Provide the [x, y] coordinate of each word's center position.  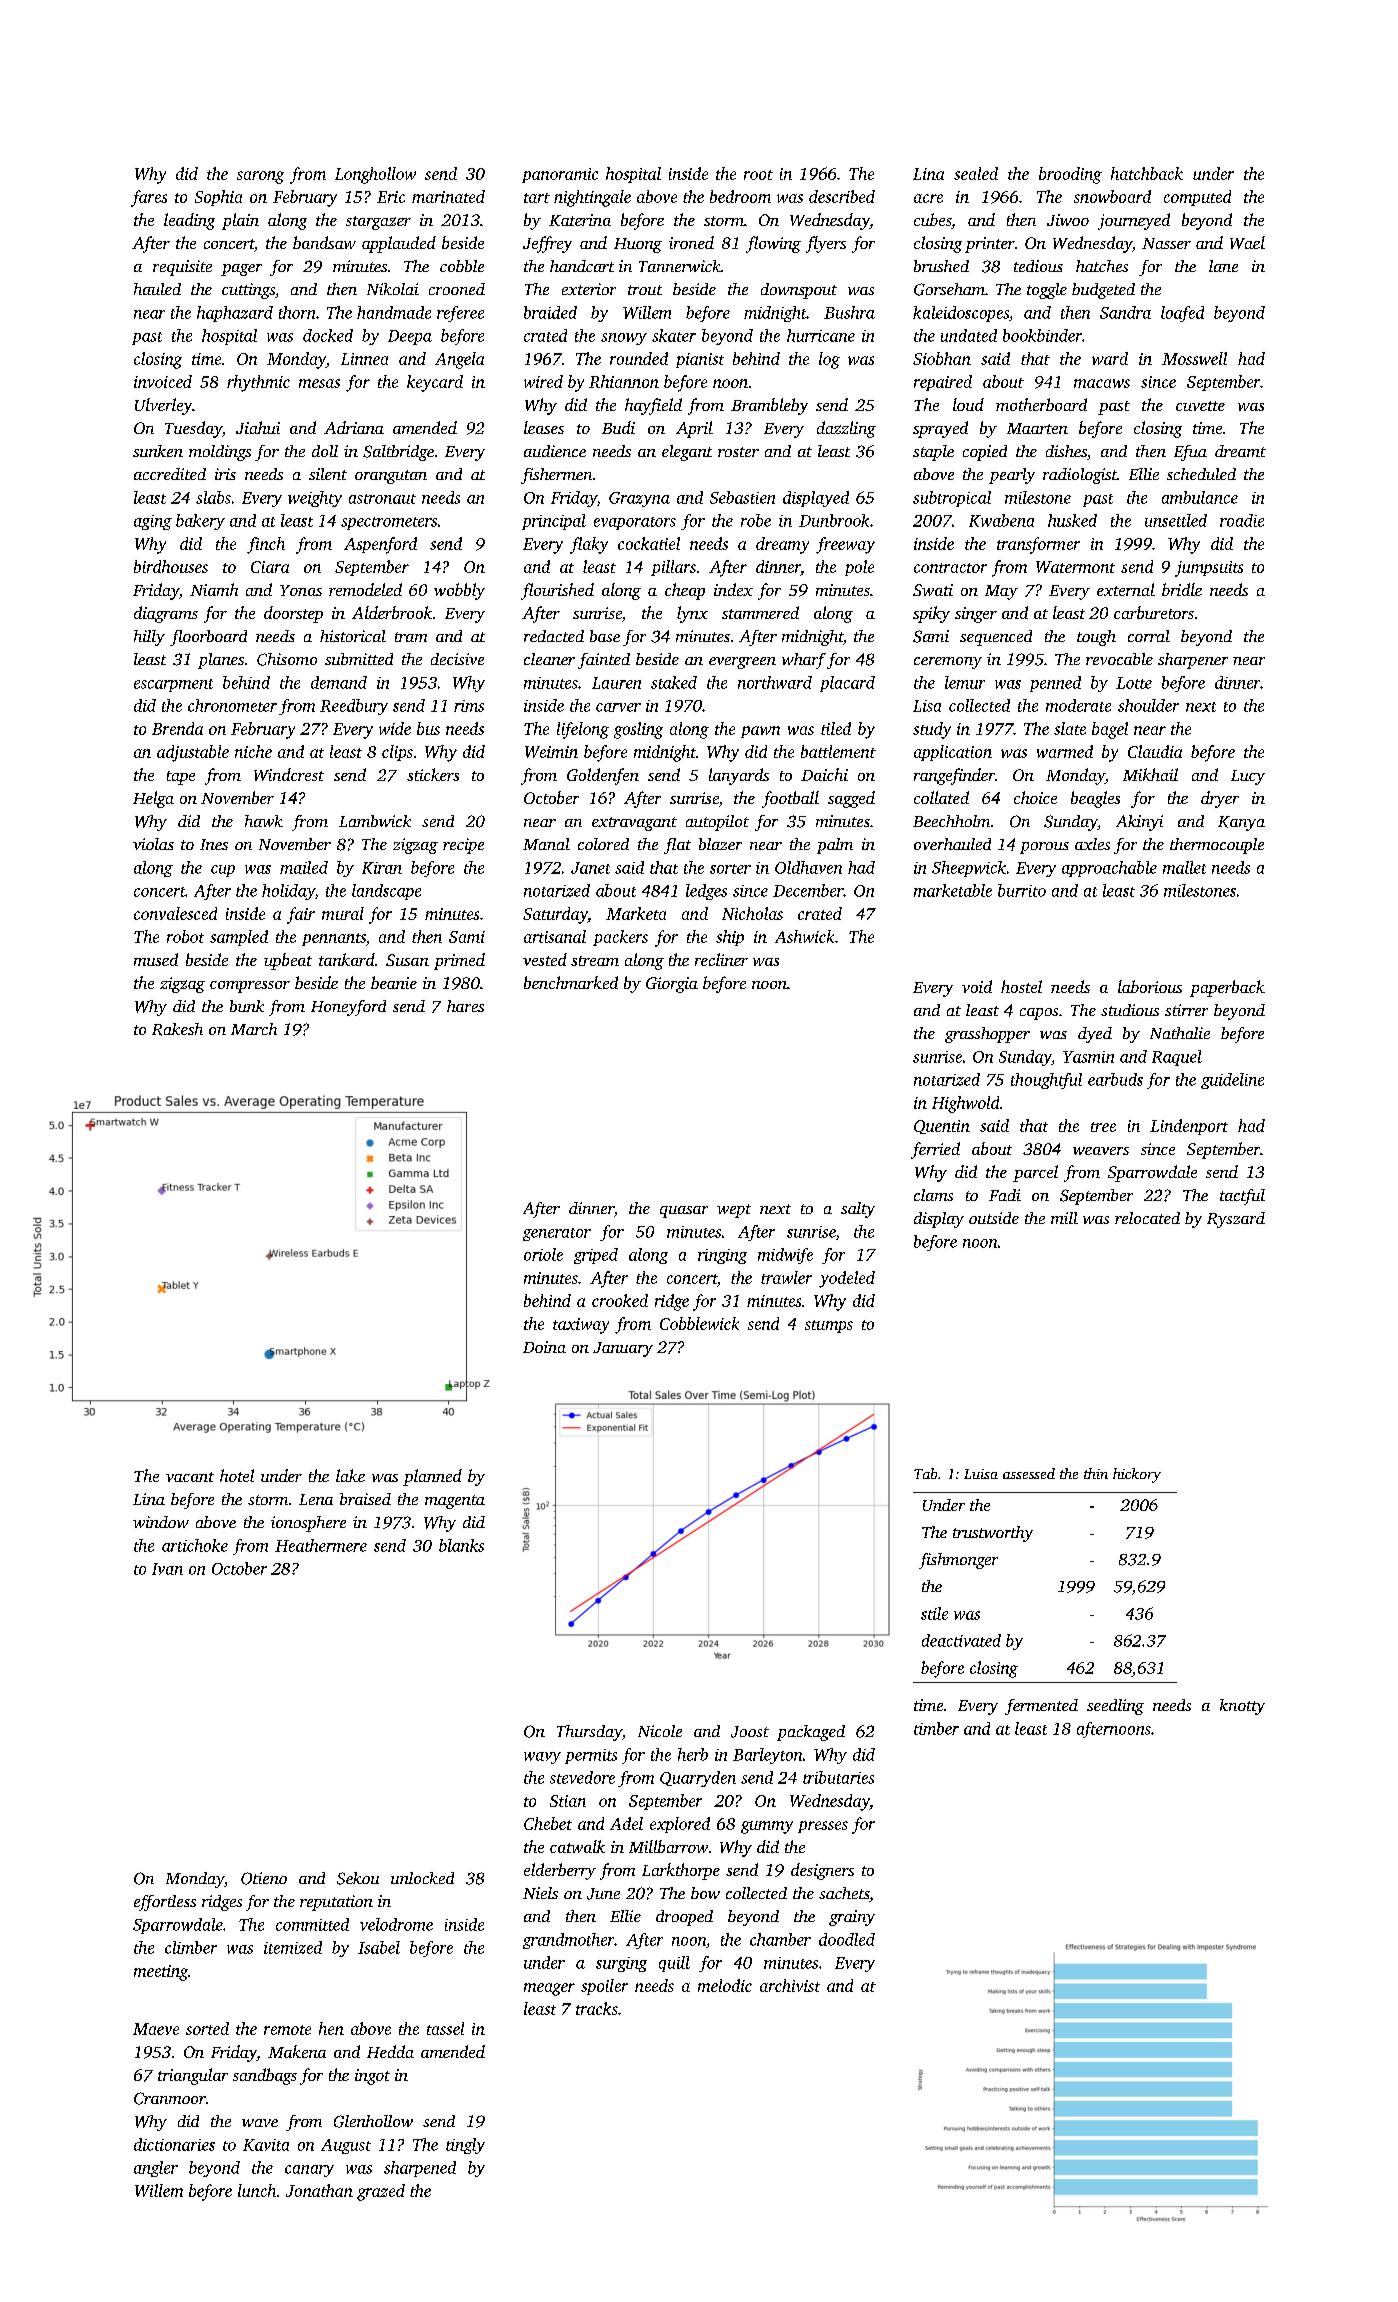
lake [350, 1475]
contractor [950, 568]
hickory [1137, 1475]
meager [549, 1989]
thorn [297, 312]
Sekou [358, 1878]
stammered [760, 612]
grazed [381, 2192]
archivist [790, 1985]
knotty [1242, 1707]
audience [555, 451]
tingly [465, 2146]
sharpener [1193, 661]
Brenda [177, 728]
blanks [461, 1545]
